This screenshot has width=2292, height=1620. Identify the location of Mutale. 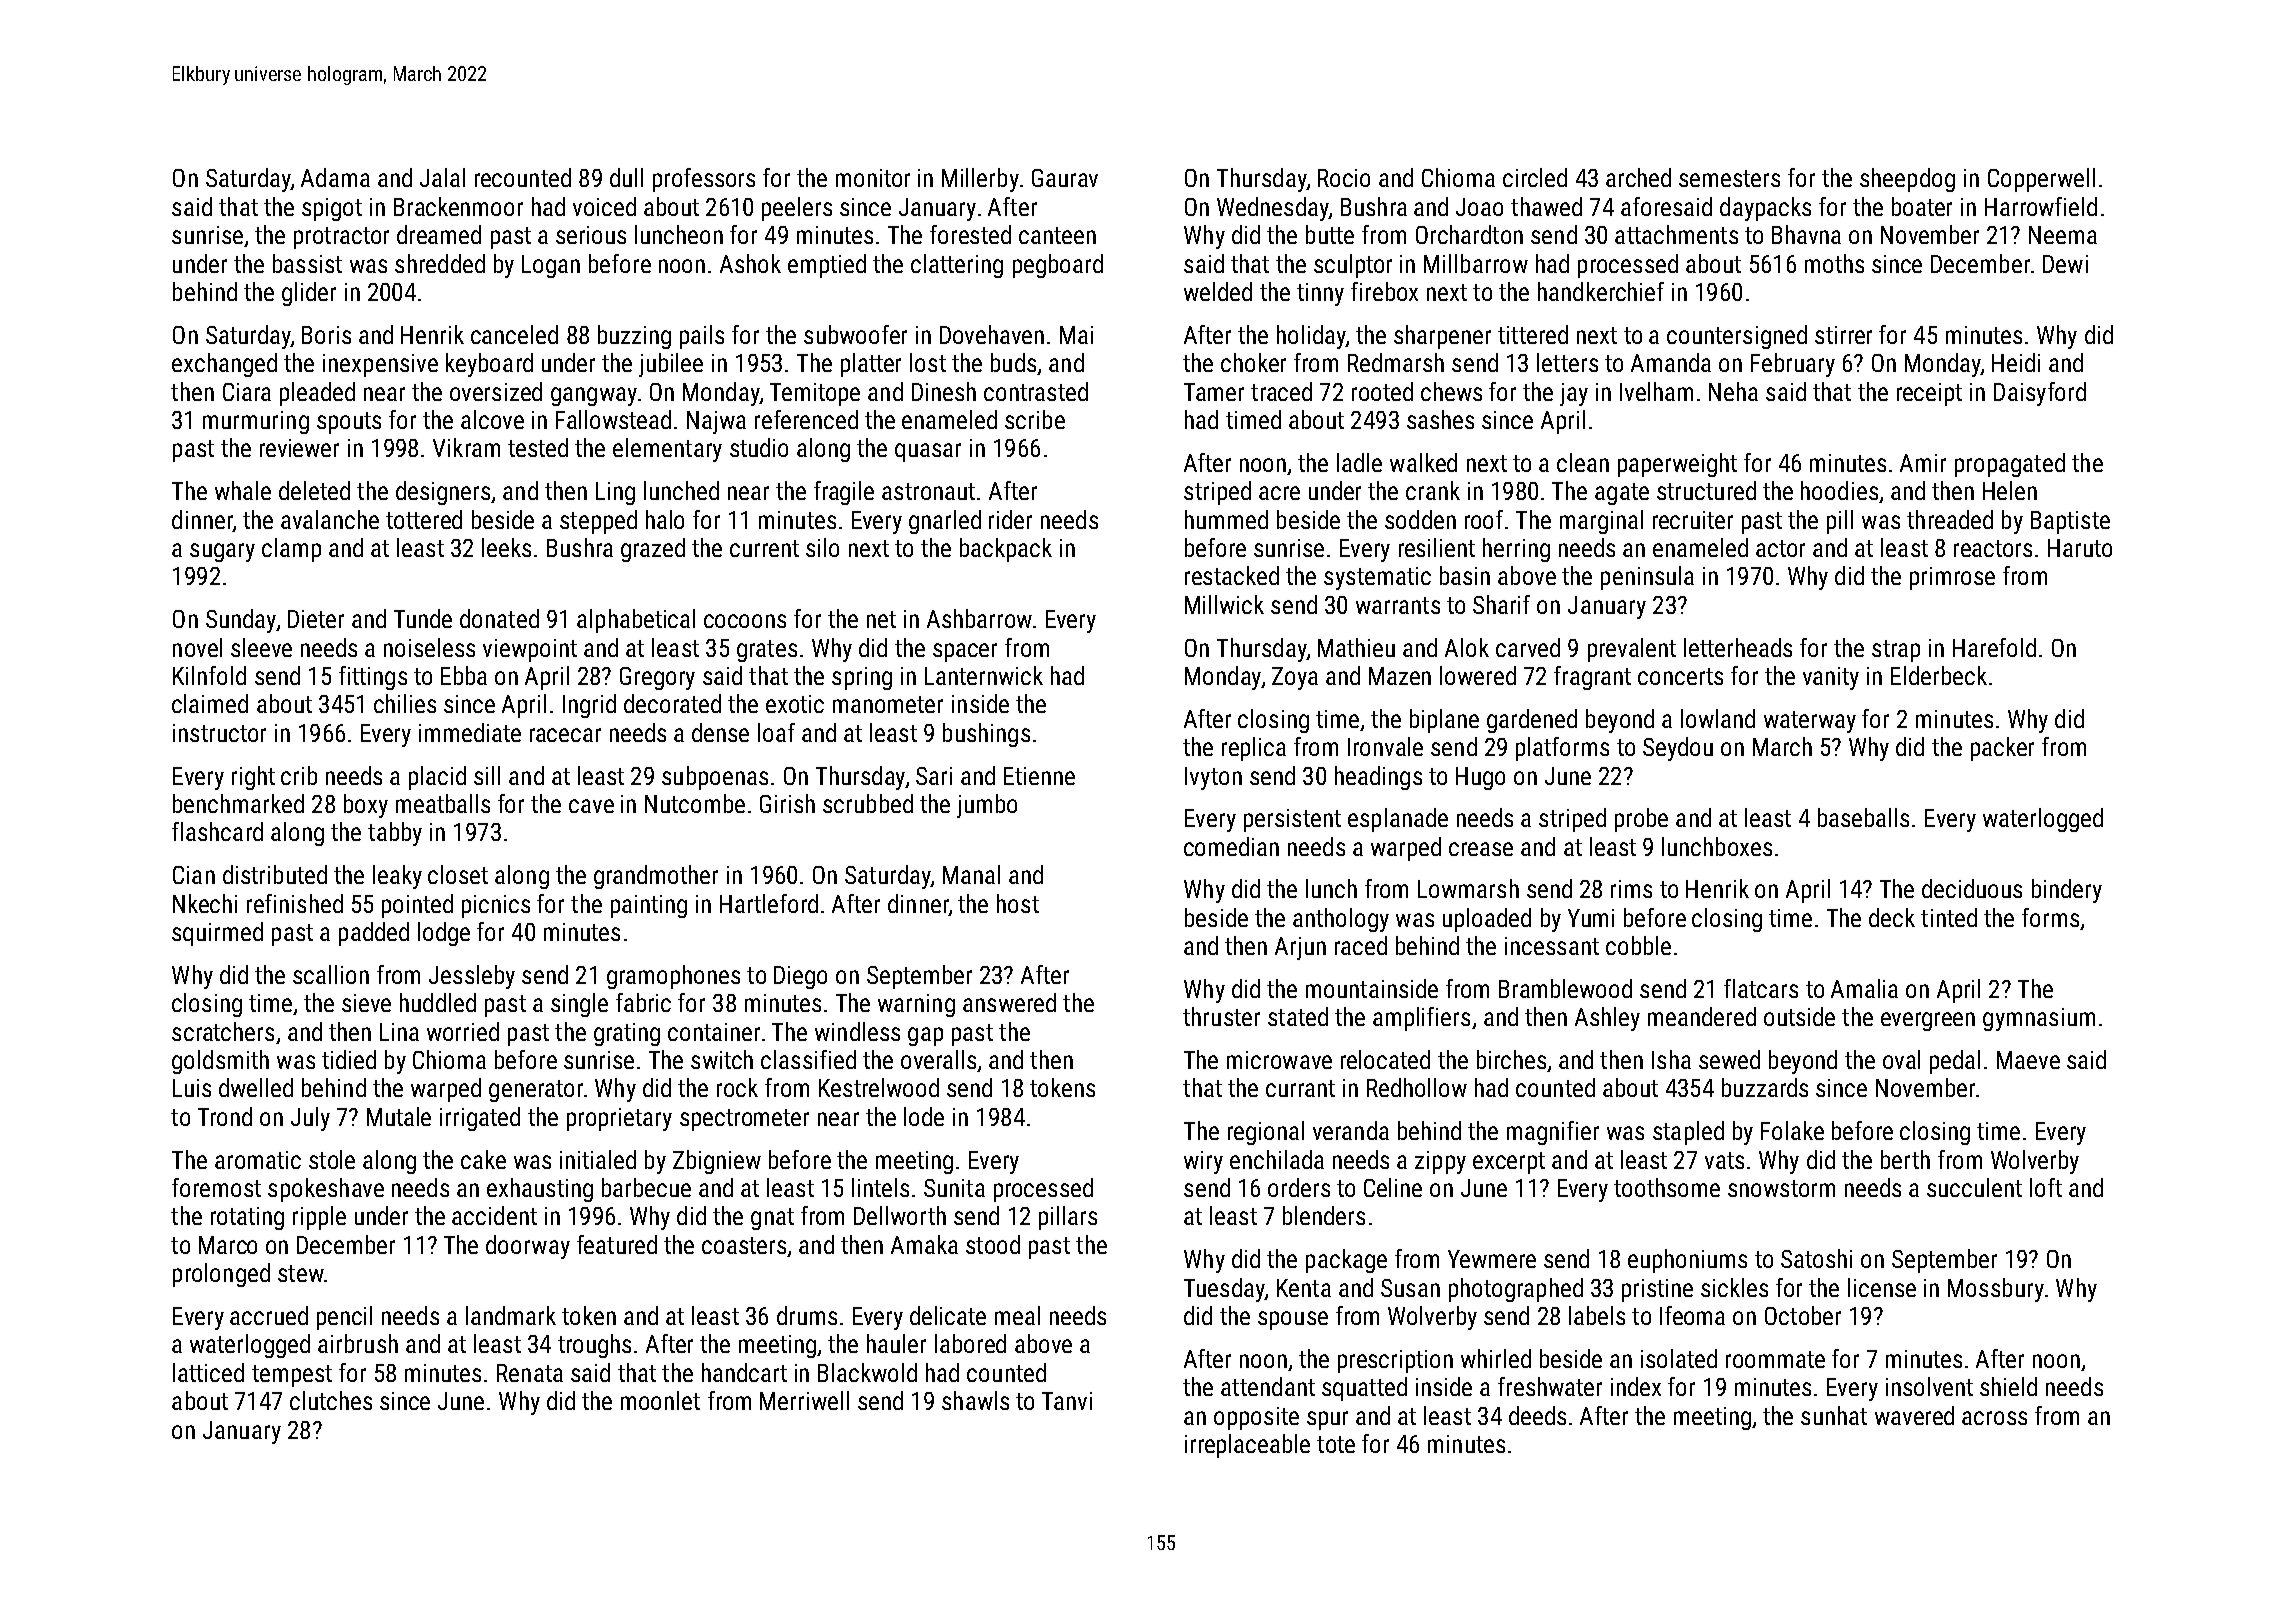
(399, 1116).
